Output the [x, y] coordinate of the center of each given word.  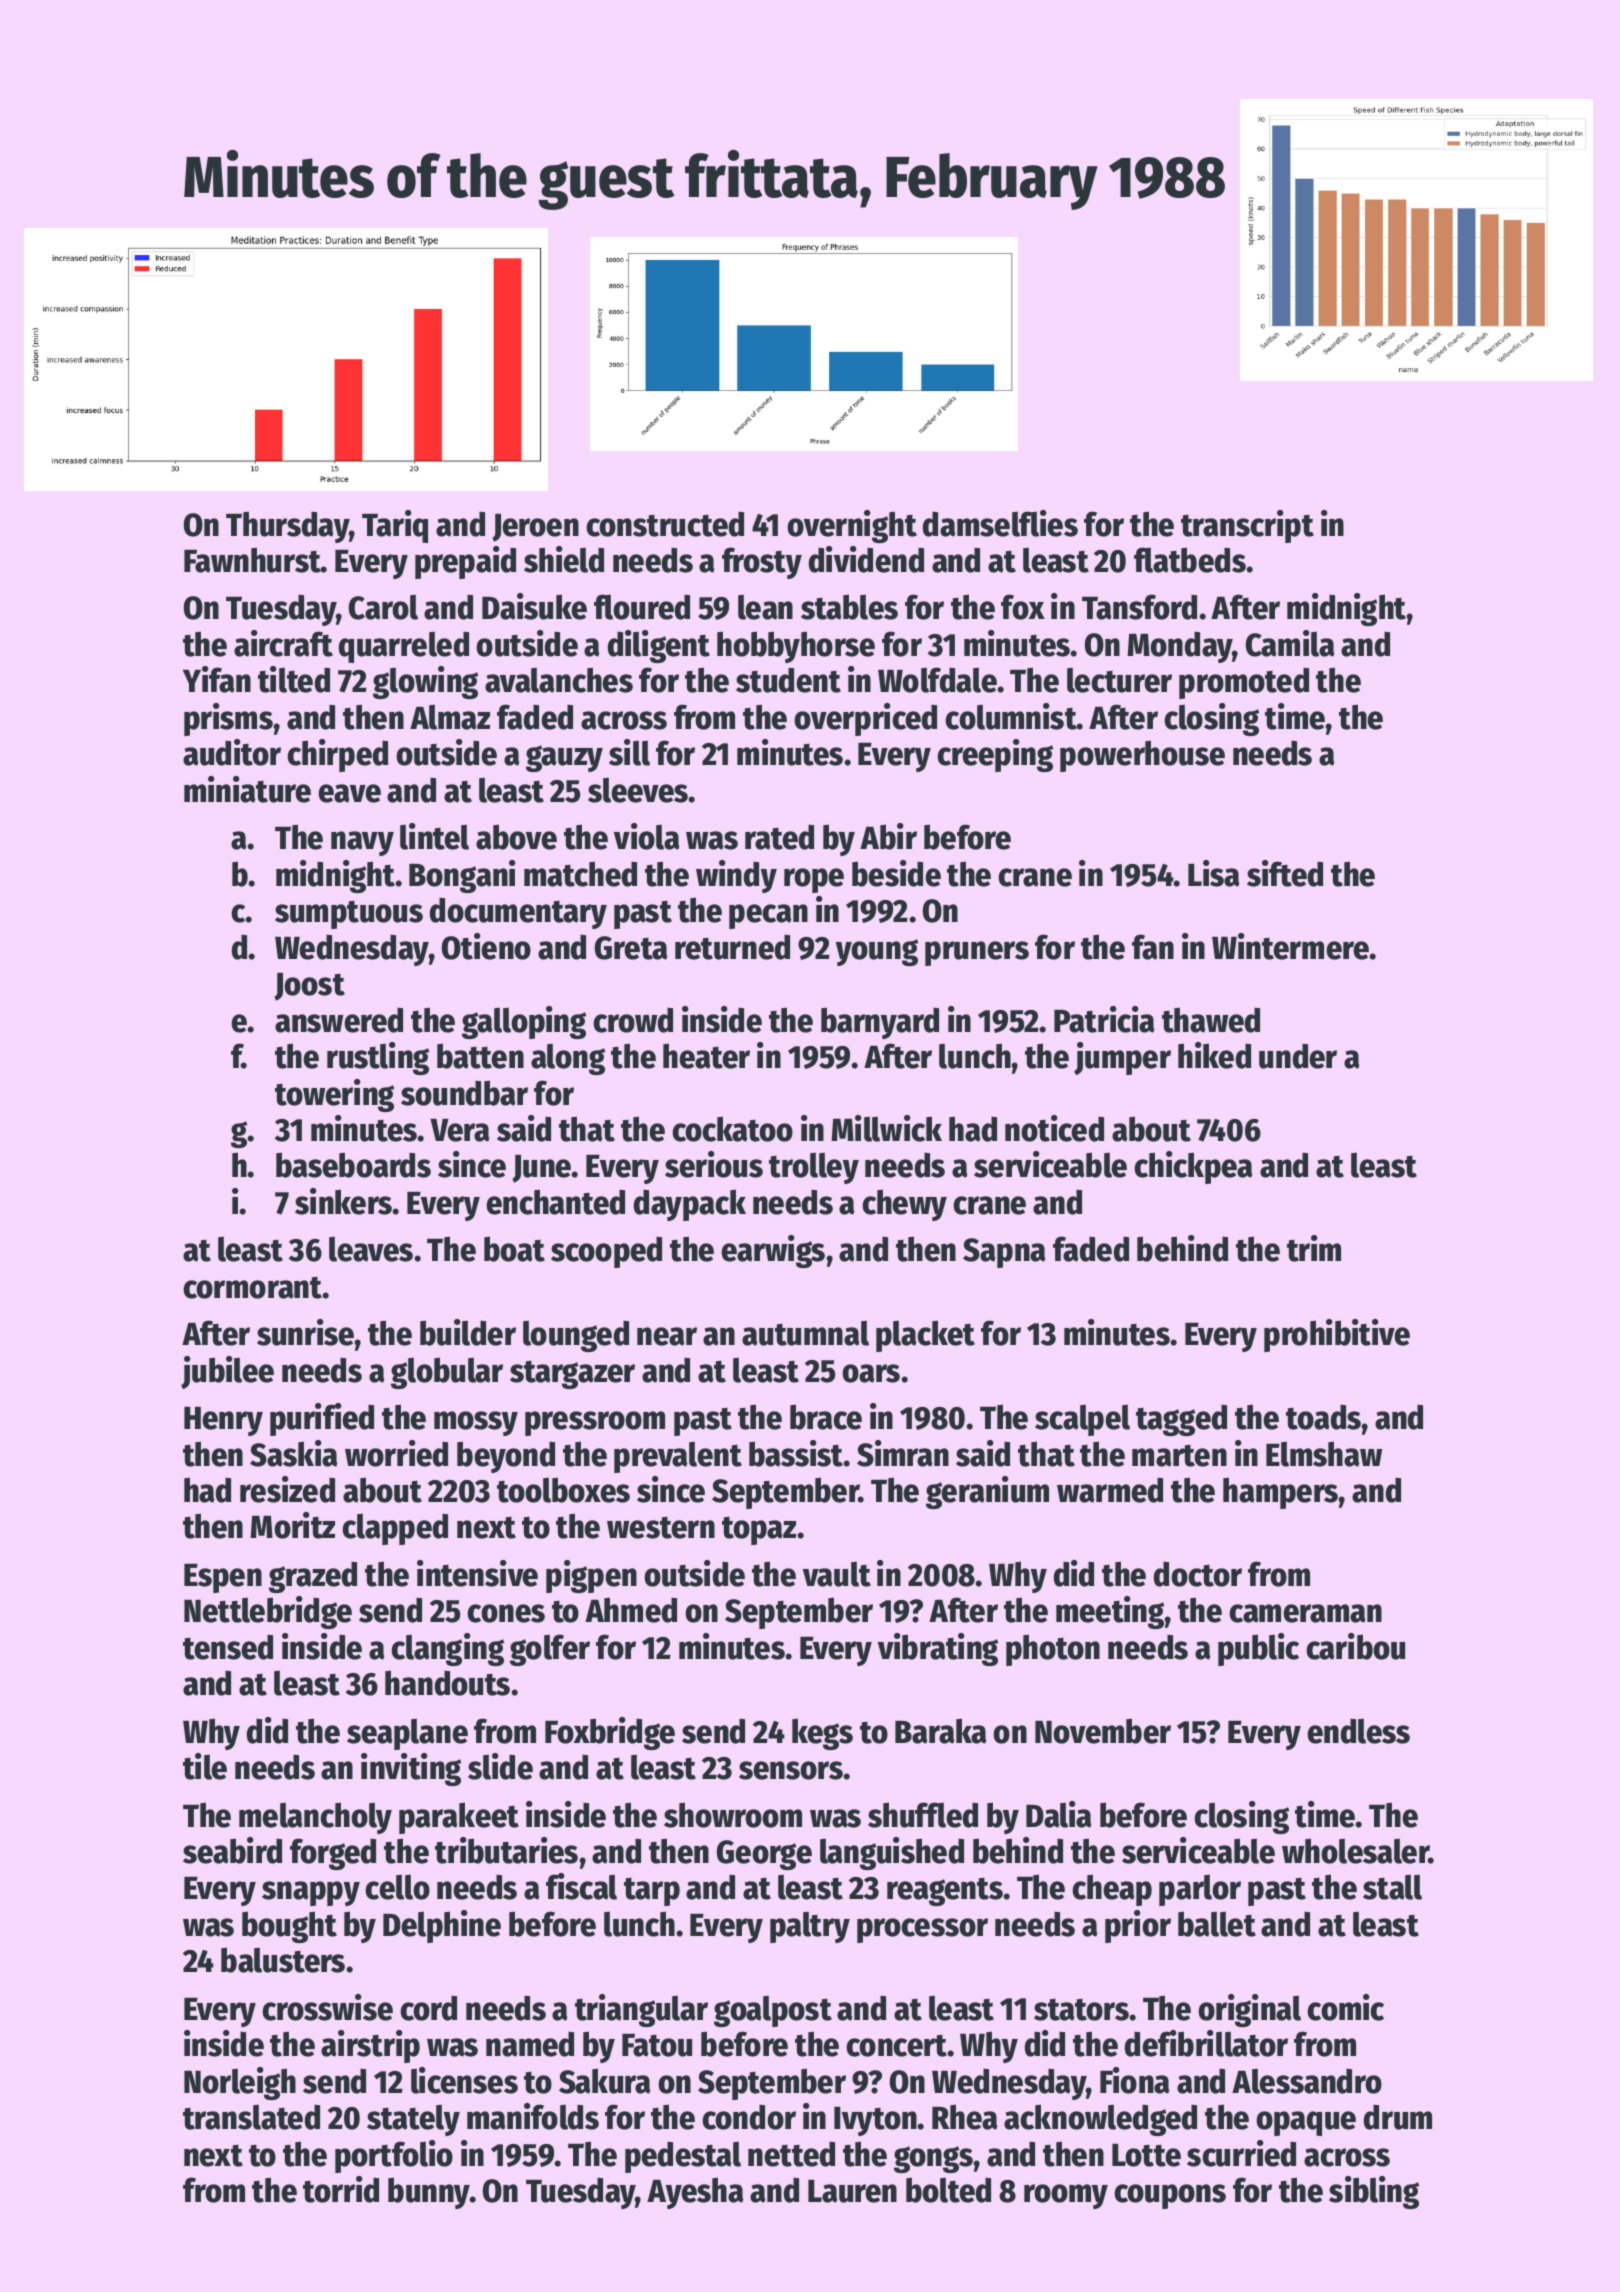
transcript [1247, 526]
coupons [1170, 2196]
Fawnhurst [252, 560]
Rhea [964, 2117]
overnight [852, 526]
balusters [283, 1960]
